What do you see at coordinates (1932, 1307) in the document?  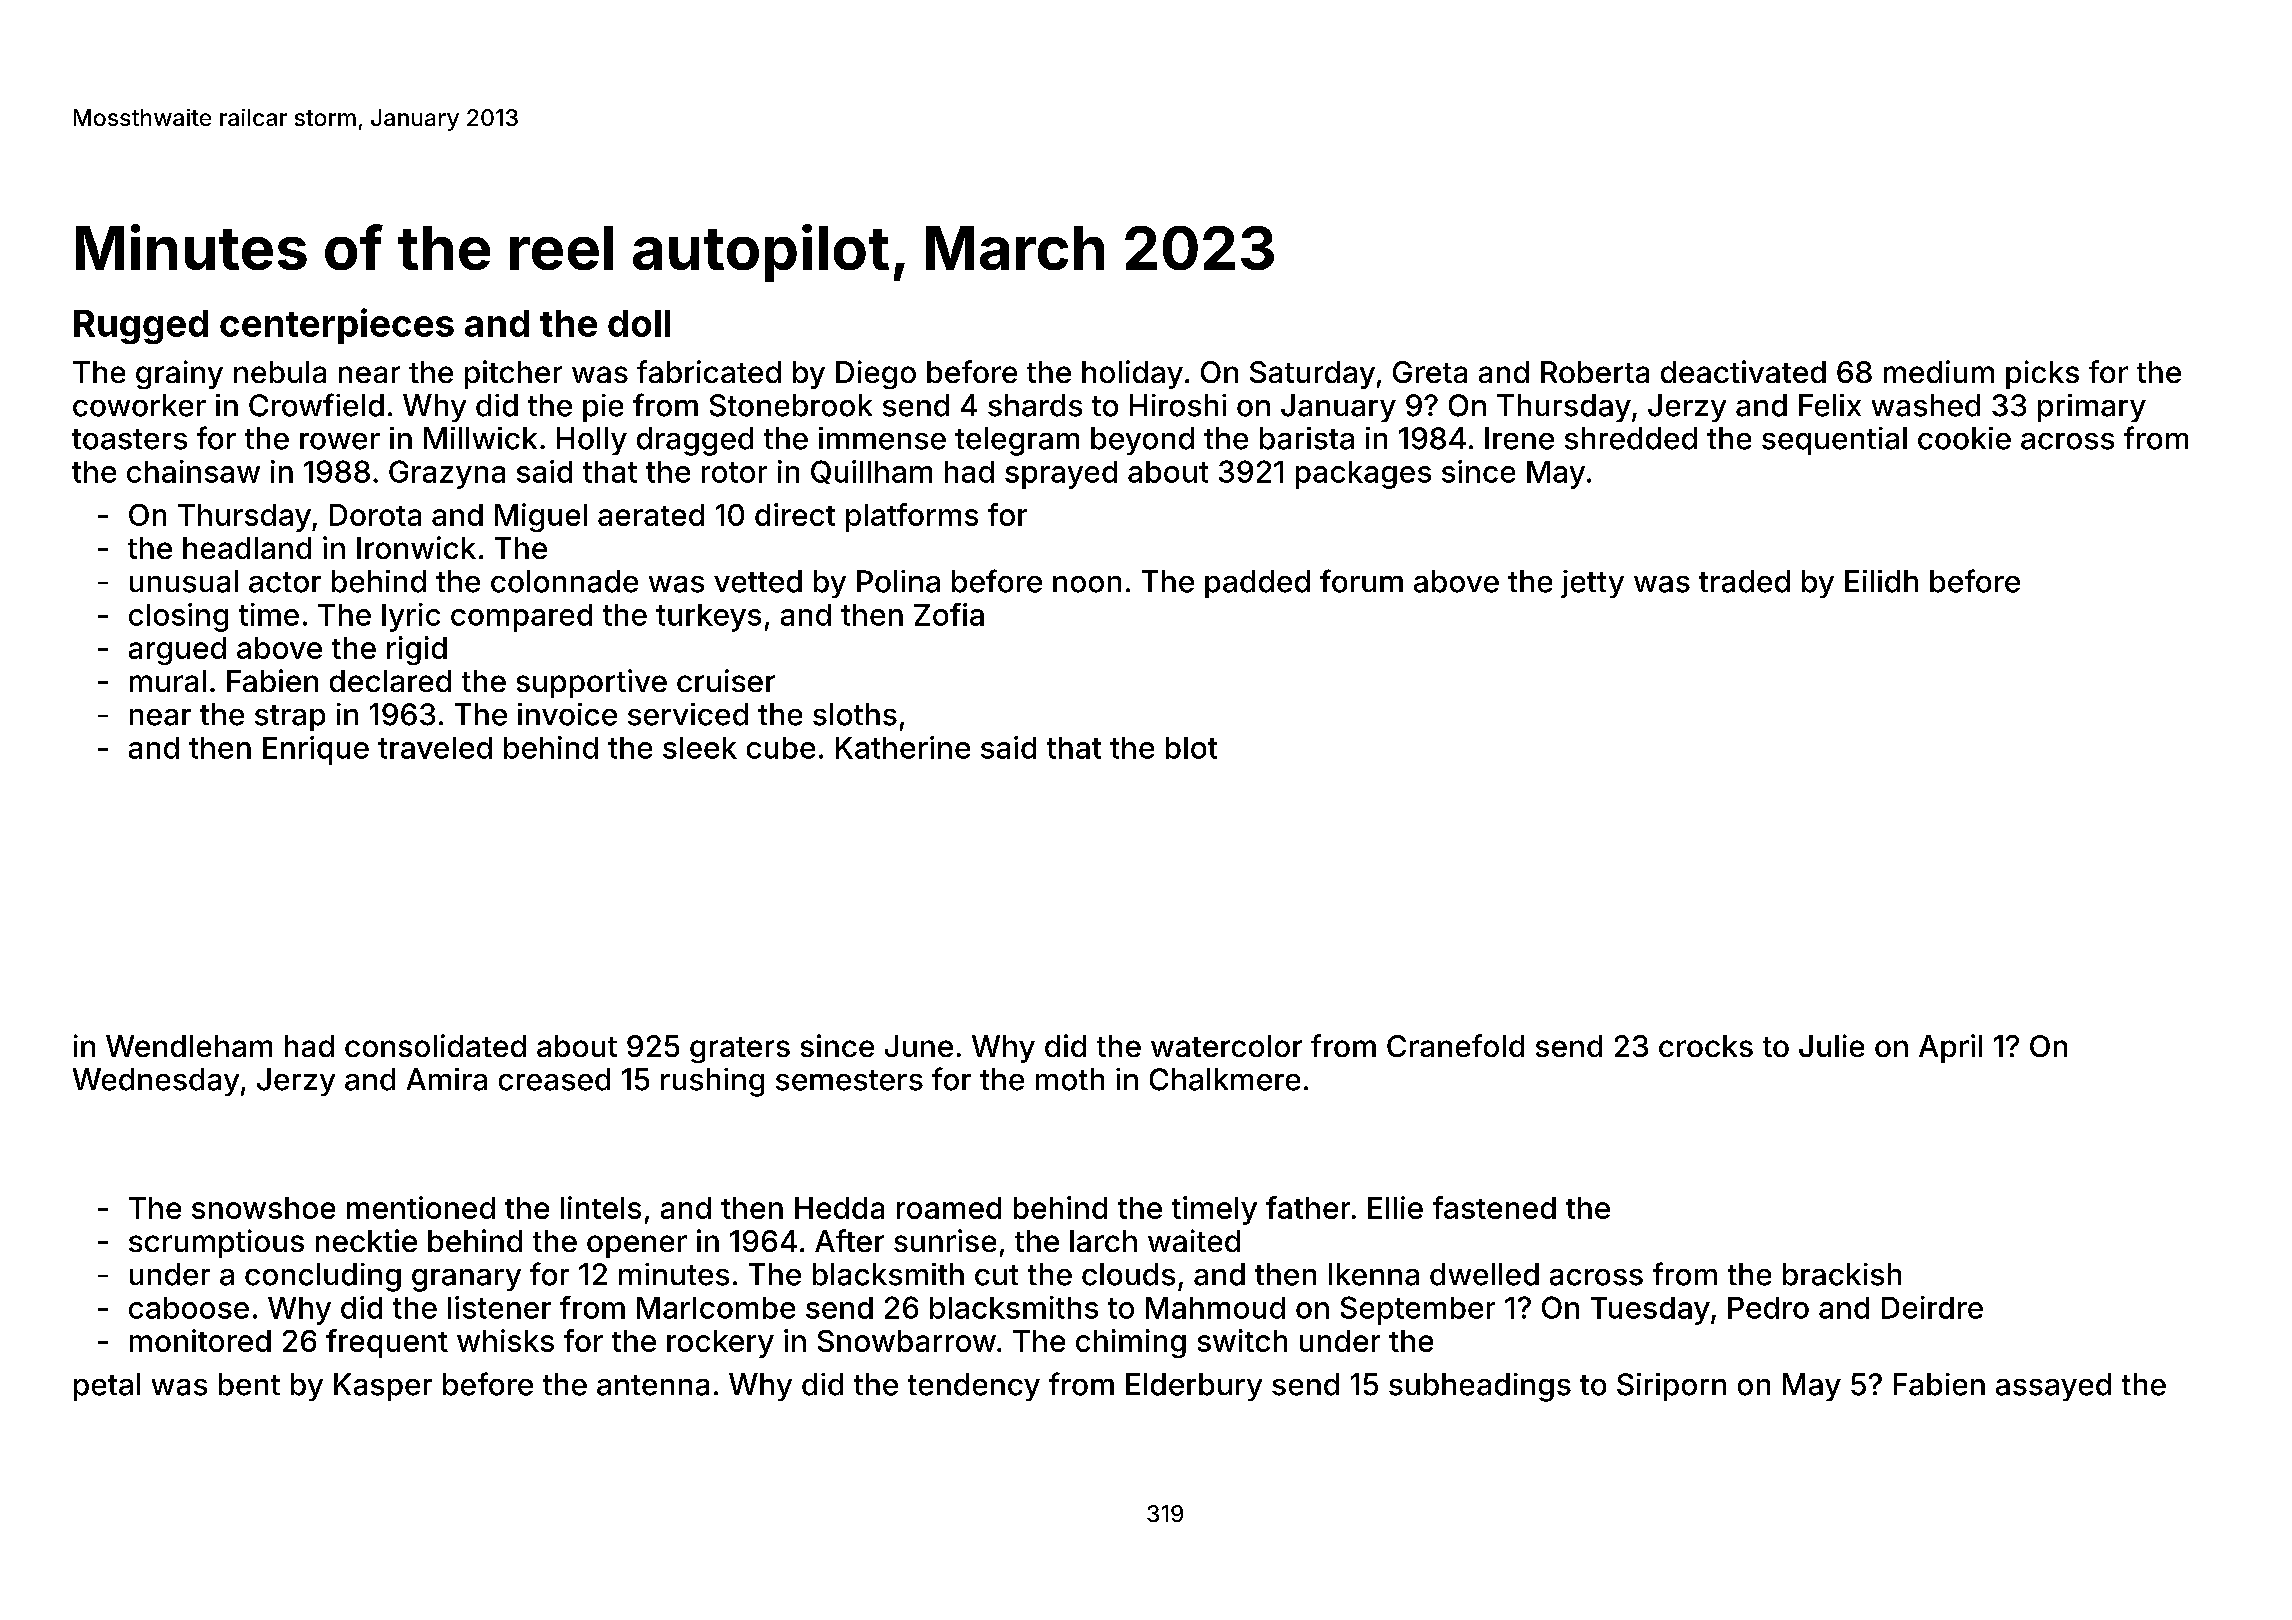 I see `Deirdre` at bounding box center [1932, 1307].
